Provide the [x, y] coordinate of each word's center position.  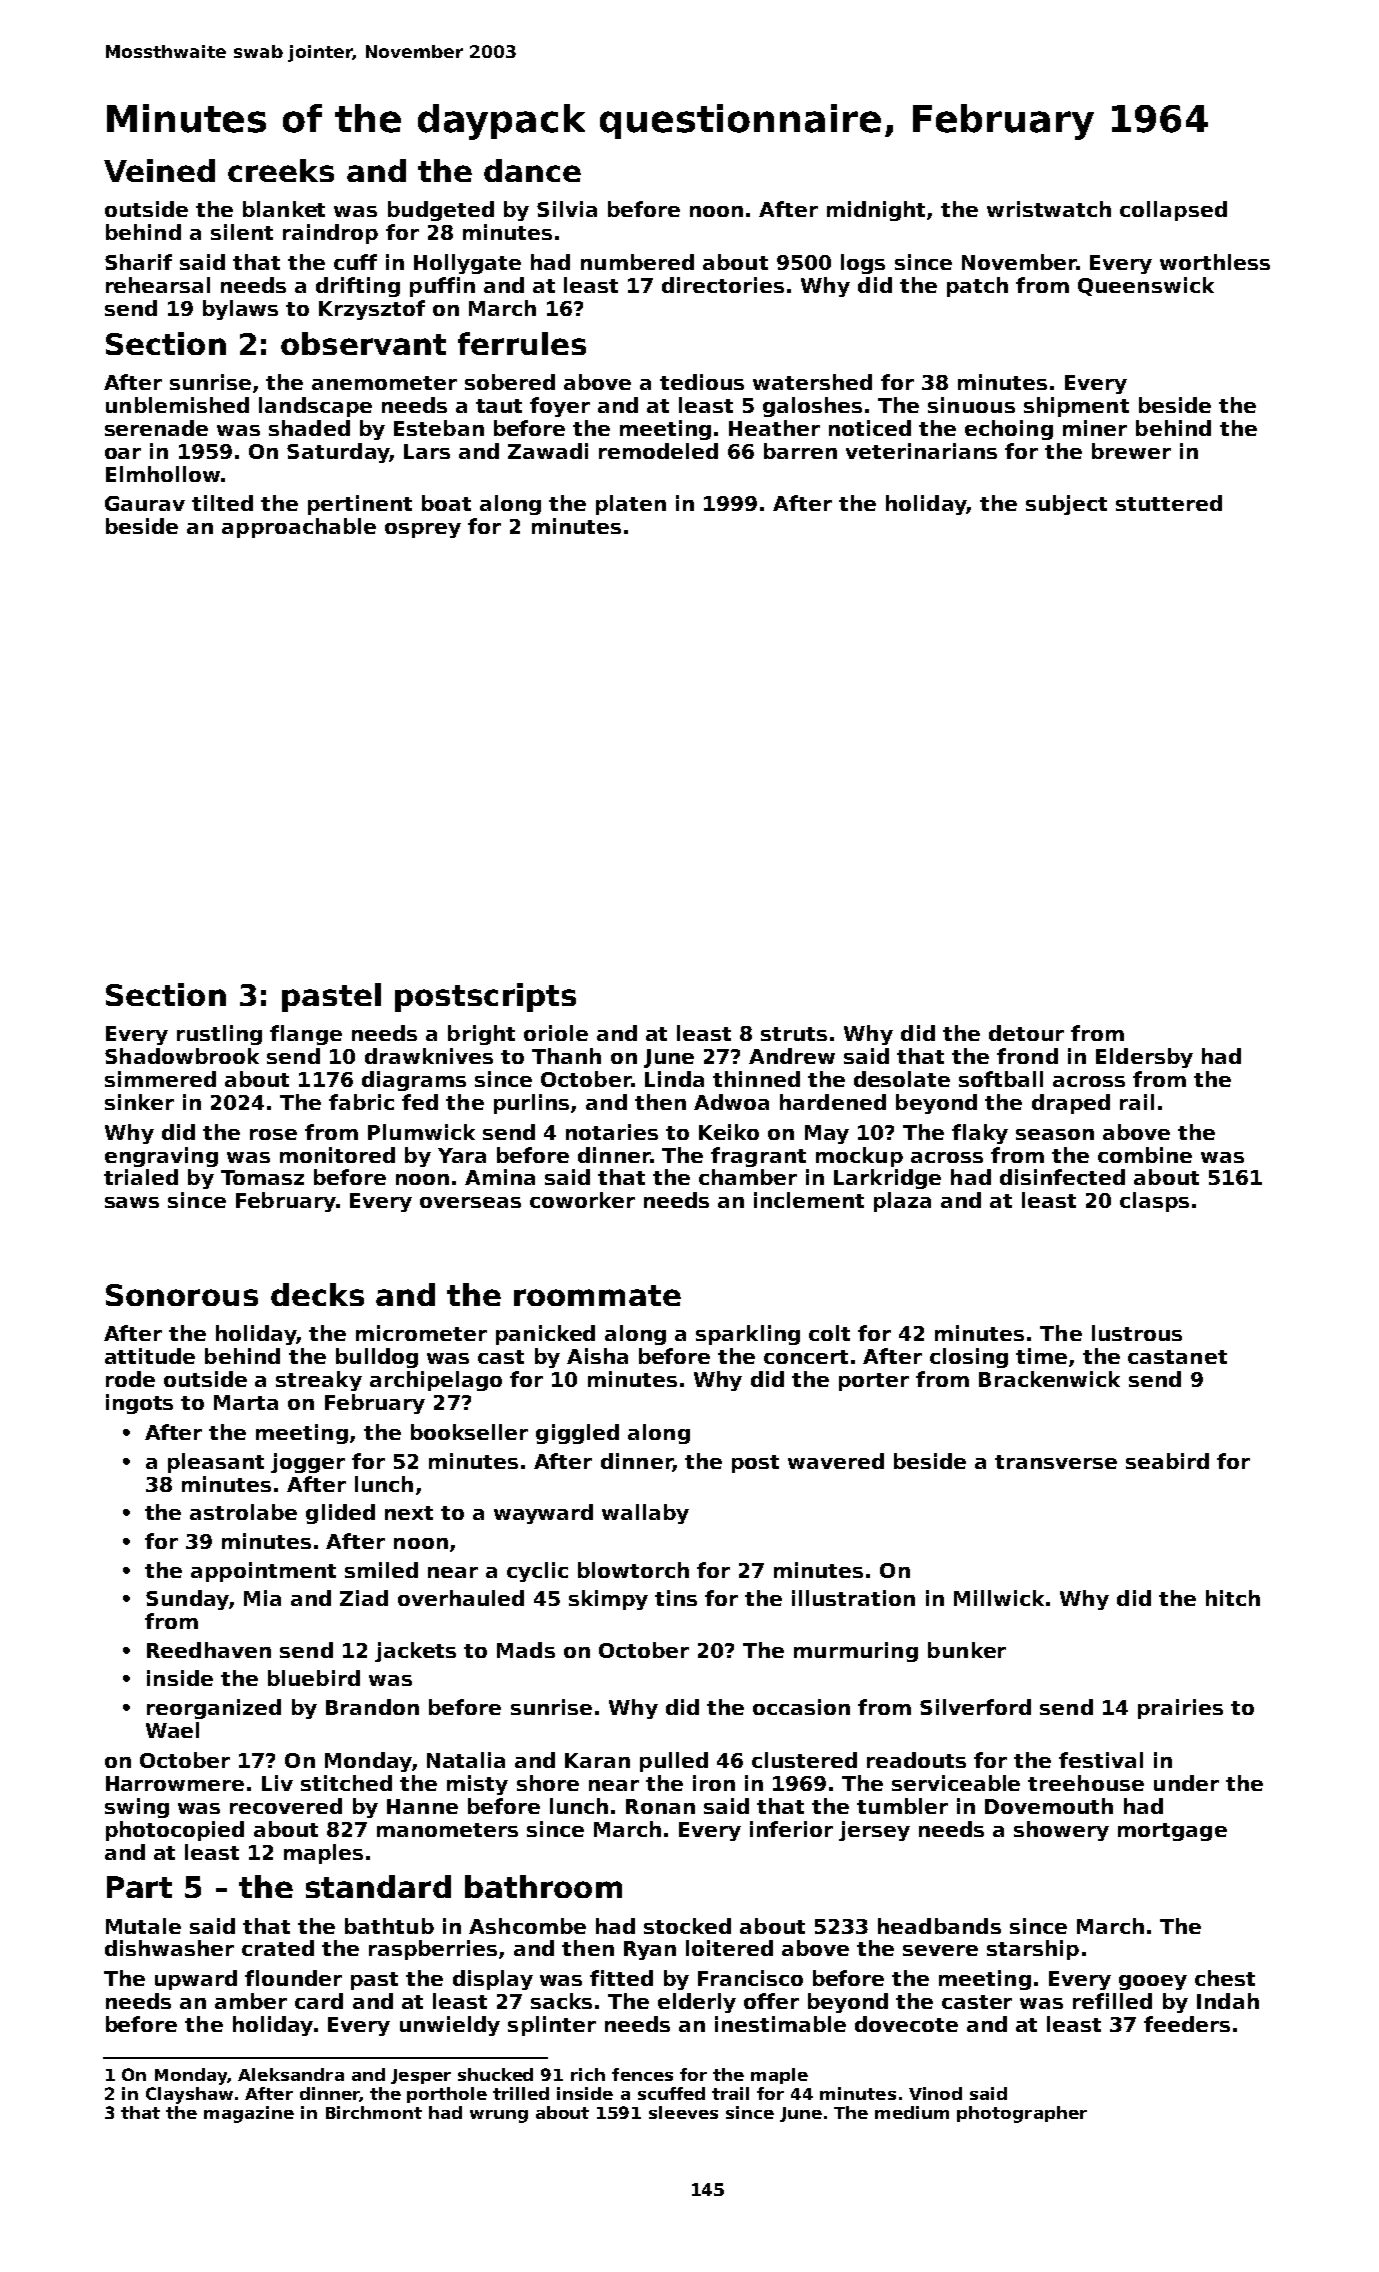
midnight [876, 211]
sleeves [683, 2112]
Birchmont [374, 2112]
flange [306, 1035]
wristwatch [1049, 209]
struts [794, 1034]
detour [1026, 1033]
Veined [159, 170]
